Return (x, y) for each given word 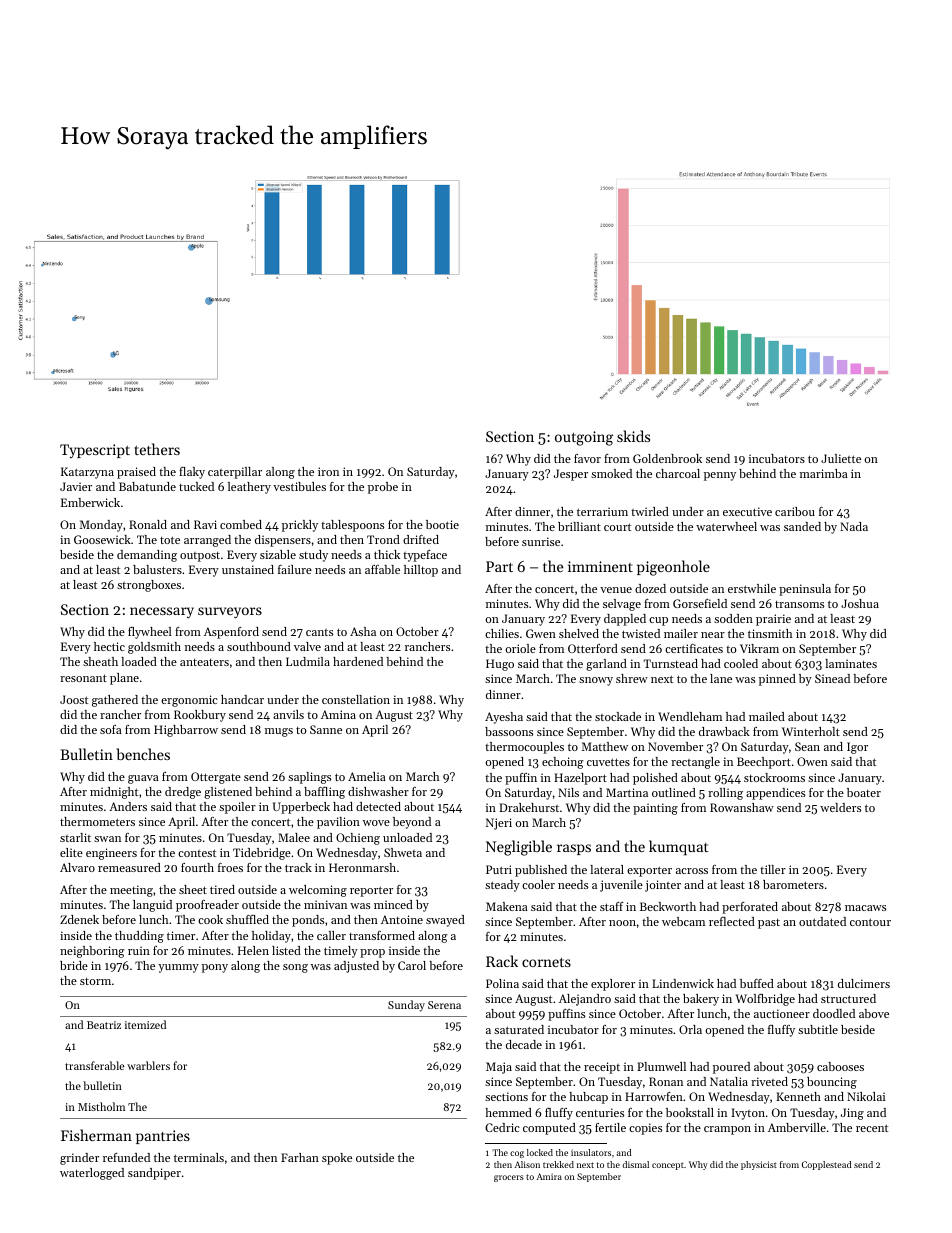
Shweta (403, 852)
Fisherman (96, 1135)
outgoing (584, 438)
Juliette (841, 458)
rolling (725, 794)
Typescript (95, 451)
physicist (759, 1165)
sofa (111, 729)
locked (540, 1152)
